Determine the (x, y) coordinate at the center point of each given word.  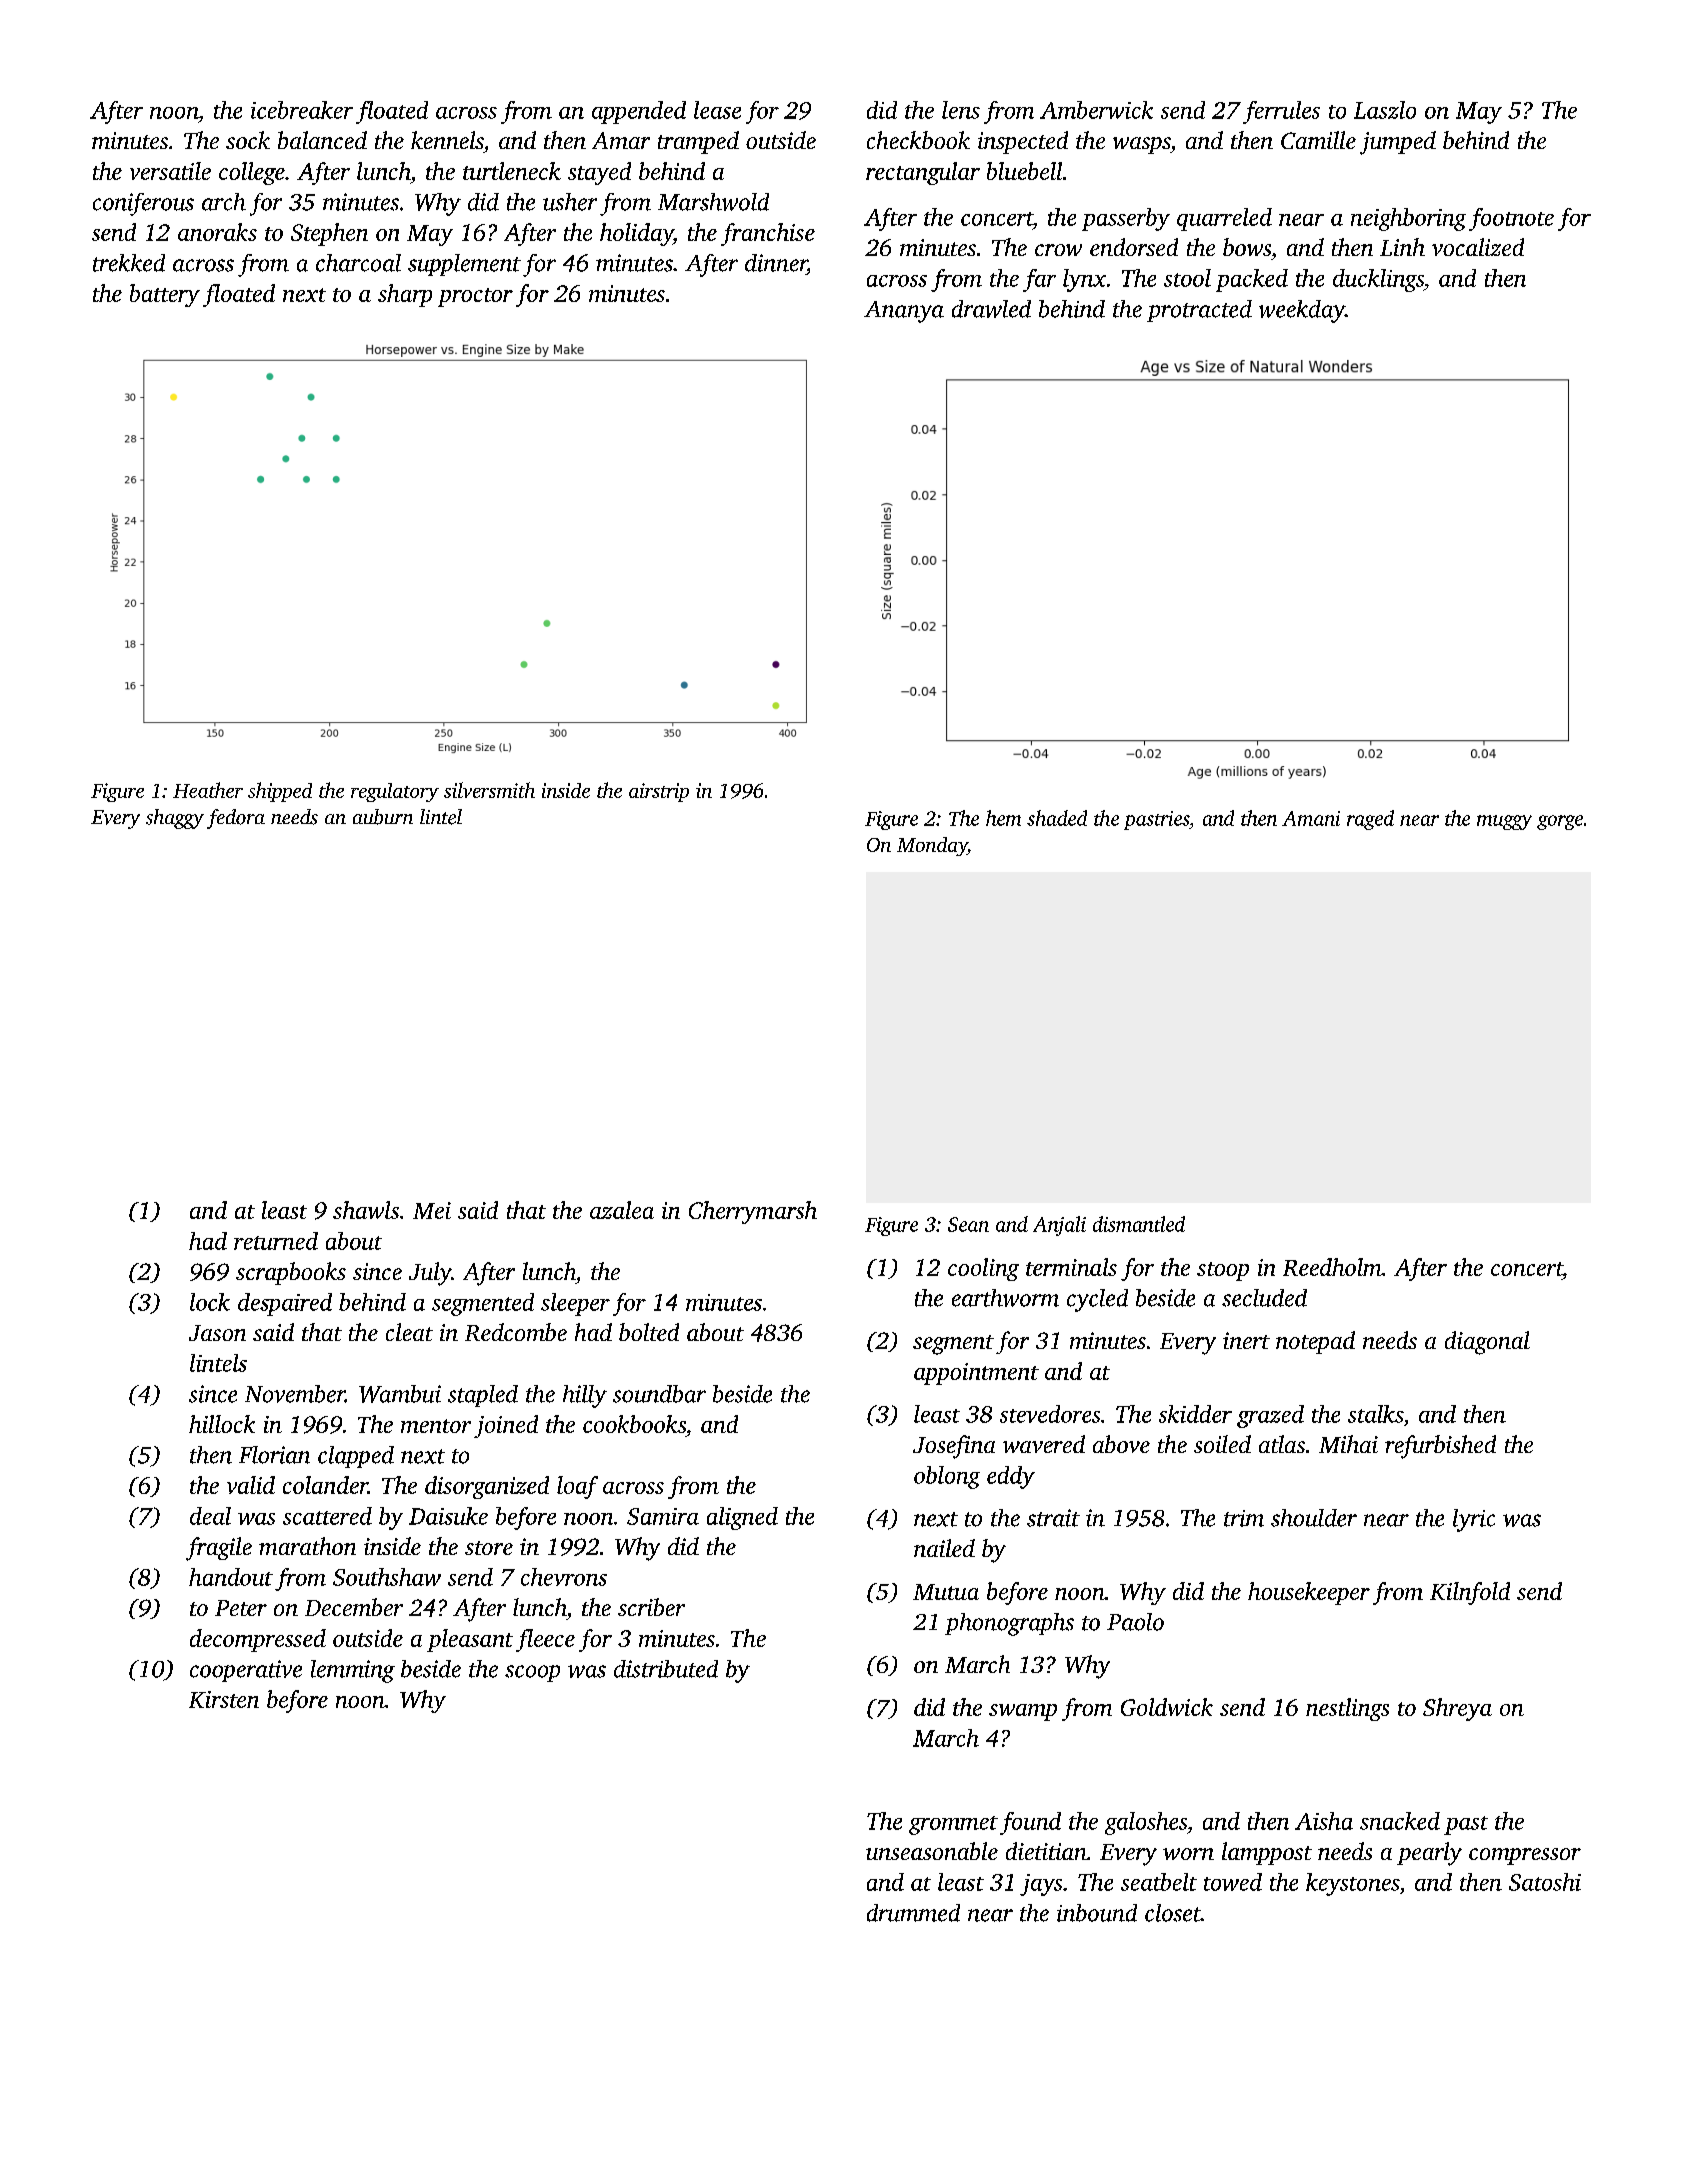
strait (1053, 1518)
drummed (913, 1913)
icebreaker (302, 110)
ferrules (1281, 112)
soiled (1222, 1444)
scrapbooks (291, 1273)
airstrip (659, 792)
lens (961, 110)
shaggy (175, 819)
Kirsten (224, 1699)
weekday (1302, 311)
